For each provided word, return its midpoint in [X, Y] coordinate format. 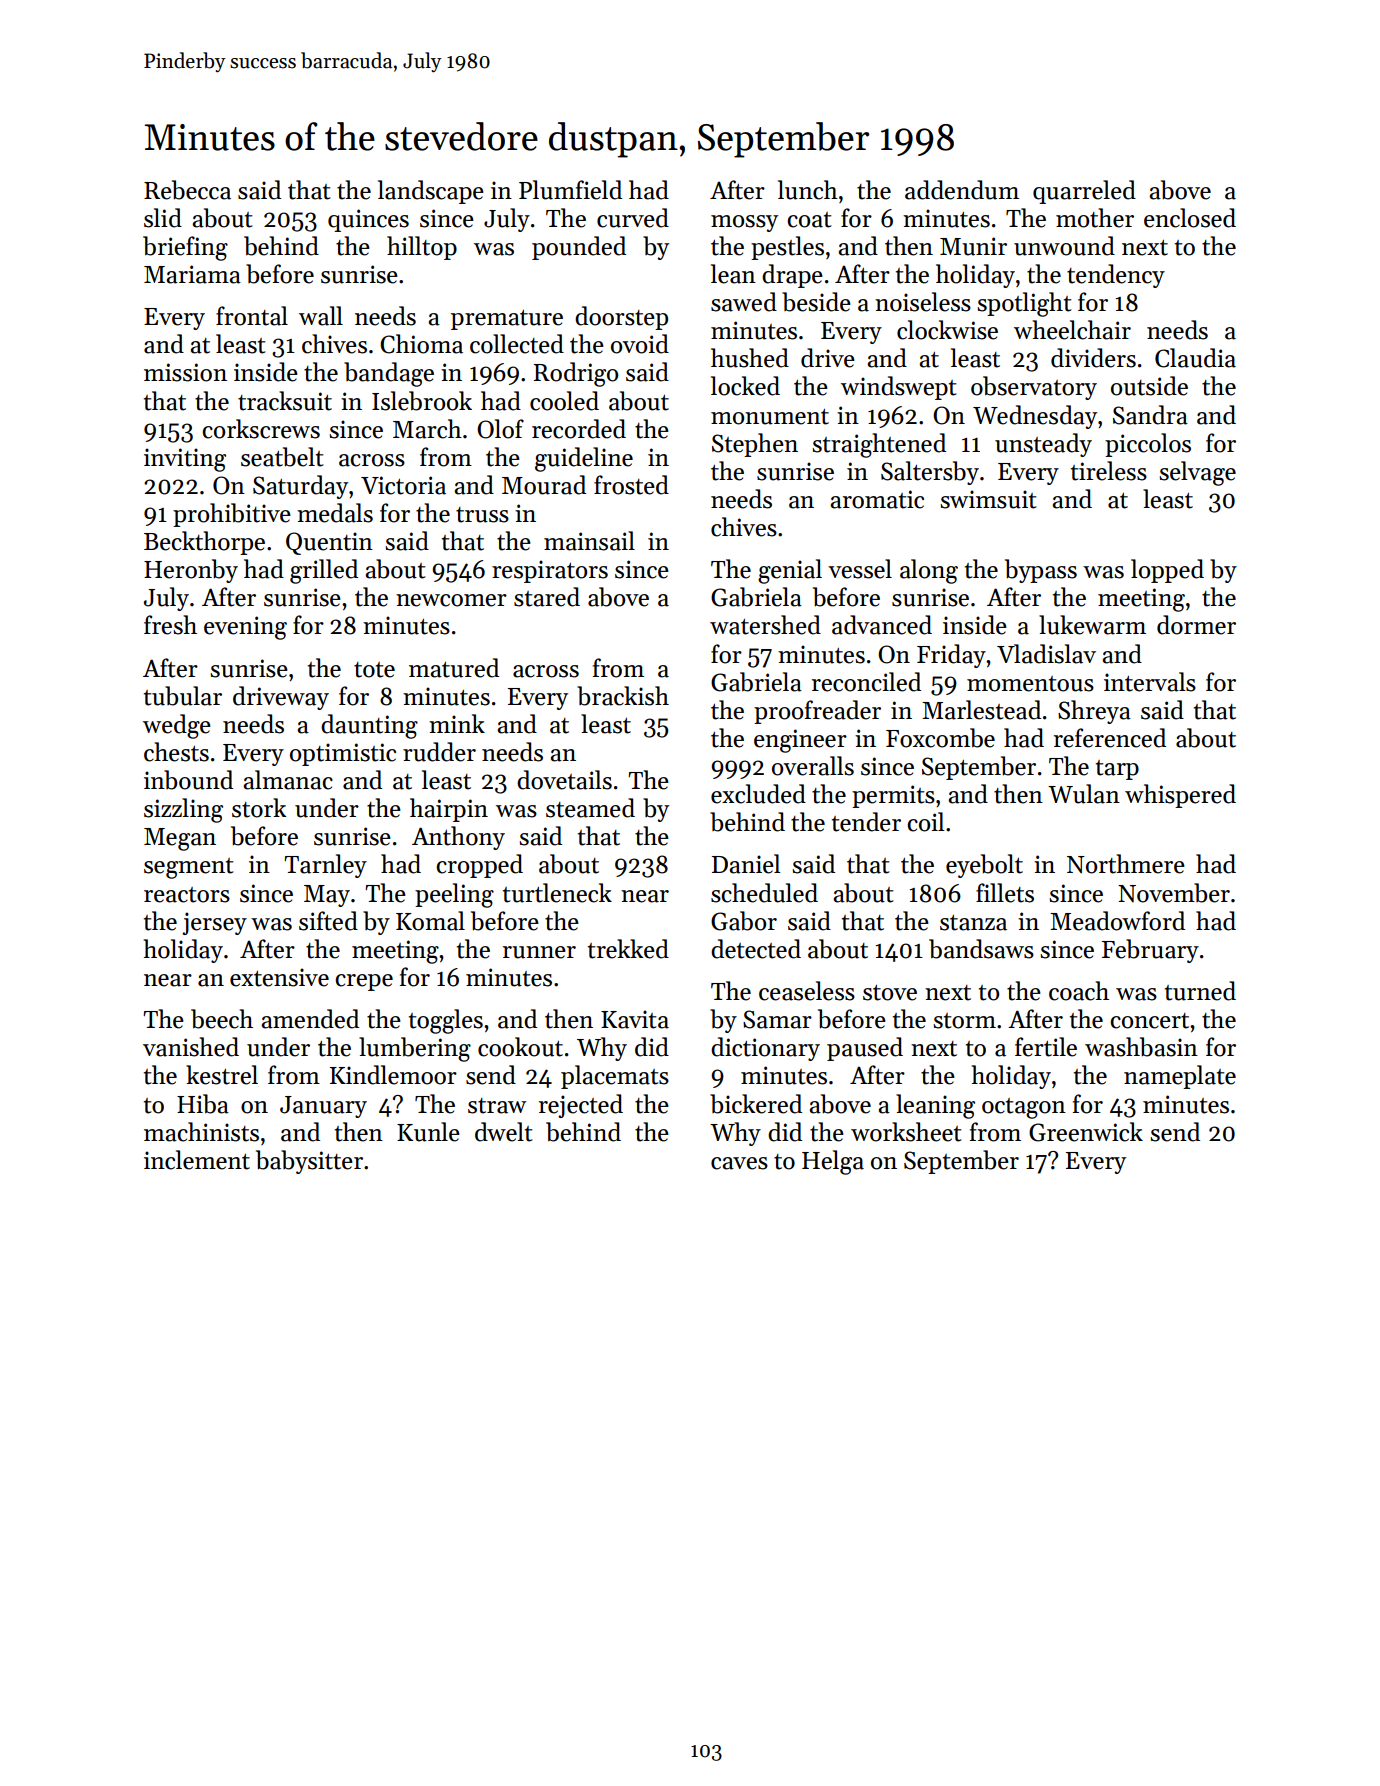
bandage [389, 374]
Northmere [1126, 864]
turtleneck [557, 893]
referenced [1110, 738]
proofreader [817, 712]
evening [245, 628]
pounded [579, 248]
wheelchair [1072, 330]
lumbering [415, 1049]
